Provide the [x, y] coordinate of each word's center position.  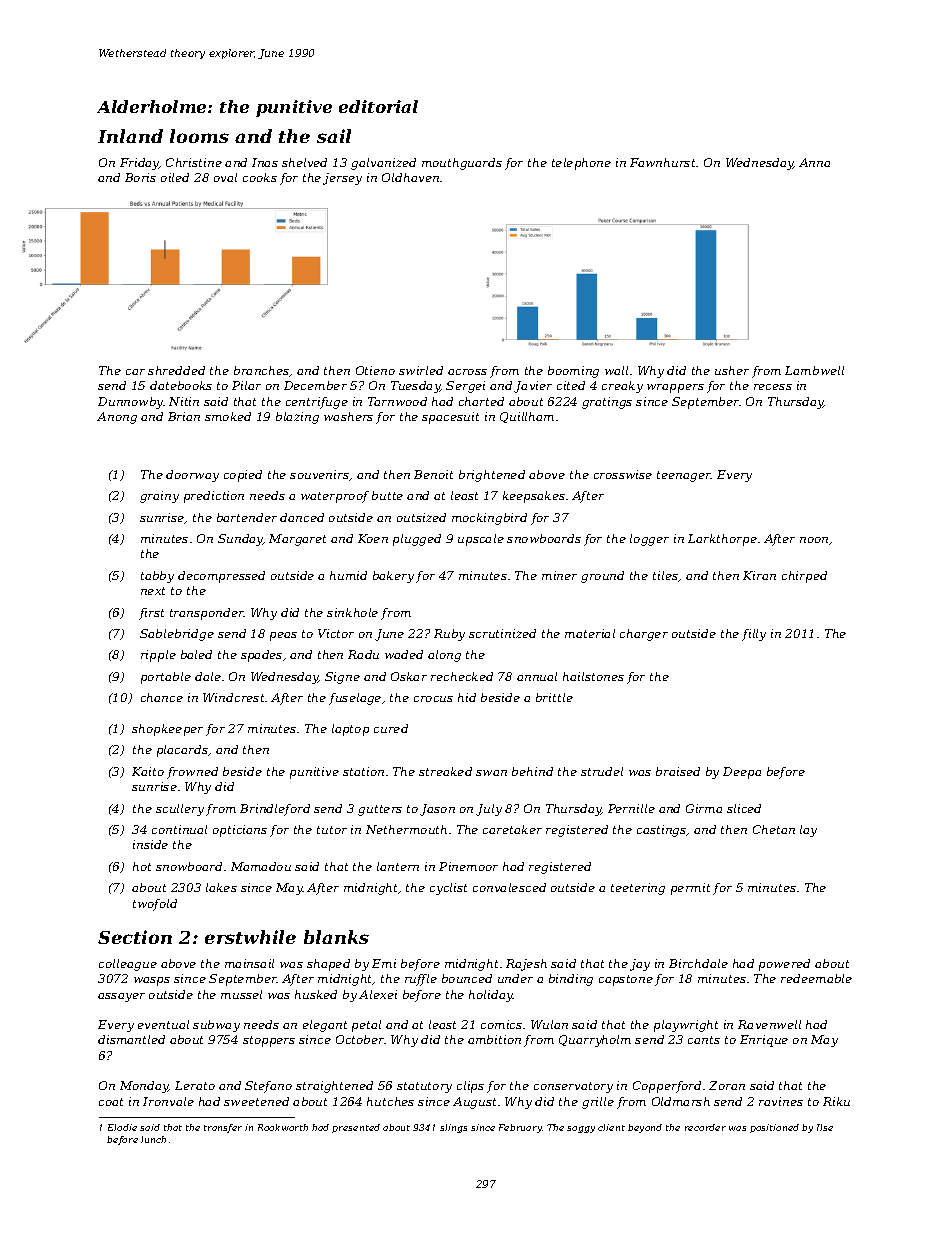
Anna [814, 162]
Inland [130, 136]
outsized [421, 517]
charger [644, 635]
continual [179, 829]
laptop [350, 730]
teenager [684, 476]
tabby [157, 577]
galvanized [383, 164]
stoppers [269, 1041]
